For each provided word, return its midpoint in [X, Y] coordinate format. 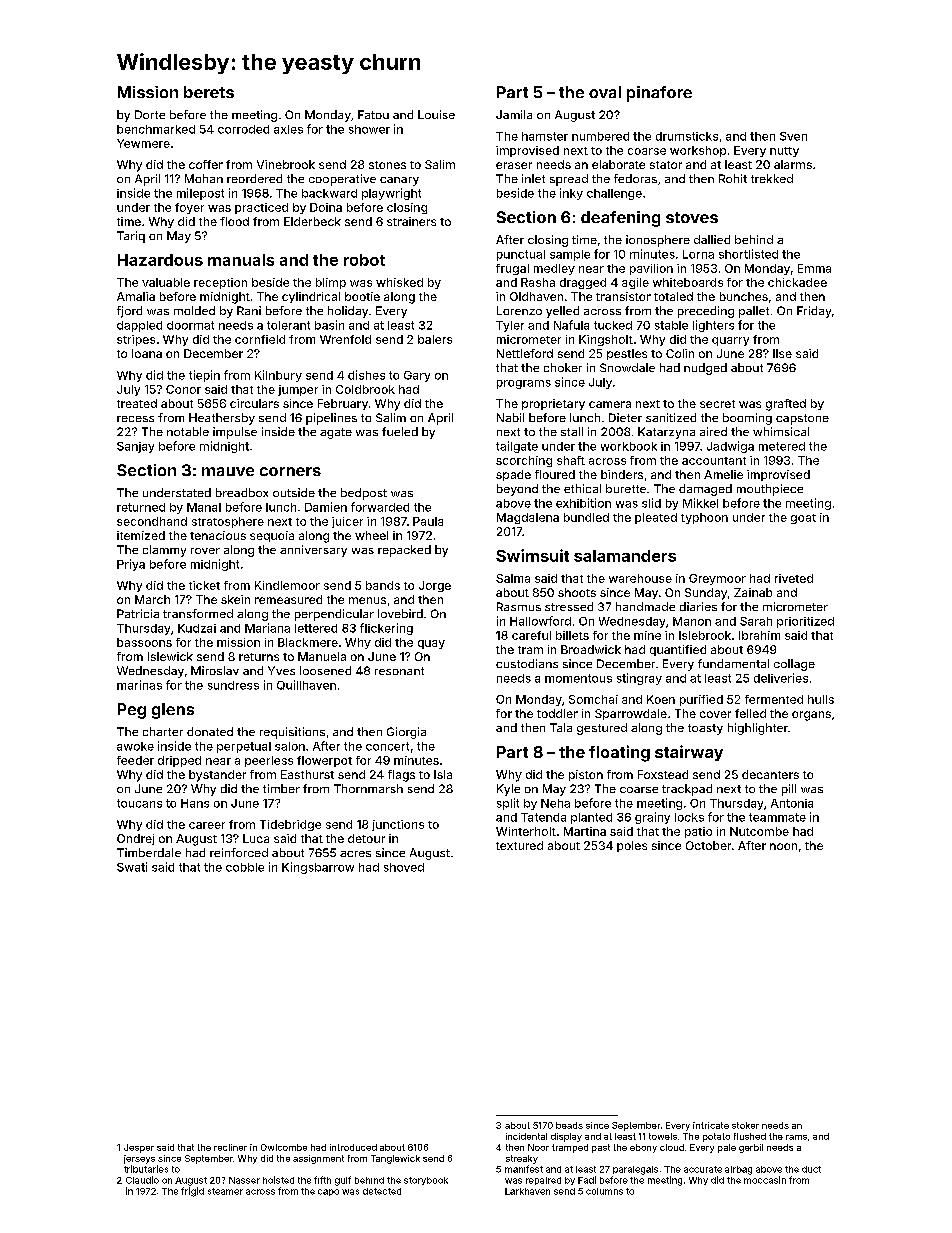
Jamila [514, 114]
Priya [131, 565]
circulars [254, 403]
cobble [245, 867]
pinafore [659, 94]
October [708, 845]
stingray [639, 679]
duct [811, 1169]
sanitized [671, 417]
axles [288, 129]
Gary [417, 376]
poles [632, 846]
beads [569, 1125]
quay [431, 644]
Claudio [142, 1180]
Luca [256, 838]
